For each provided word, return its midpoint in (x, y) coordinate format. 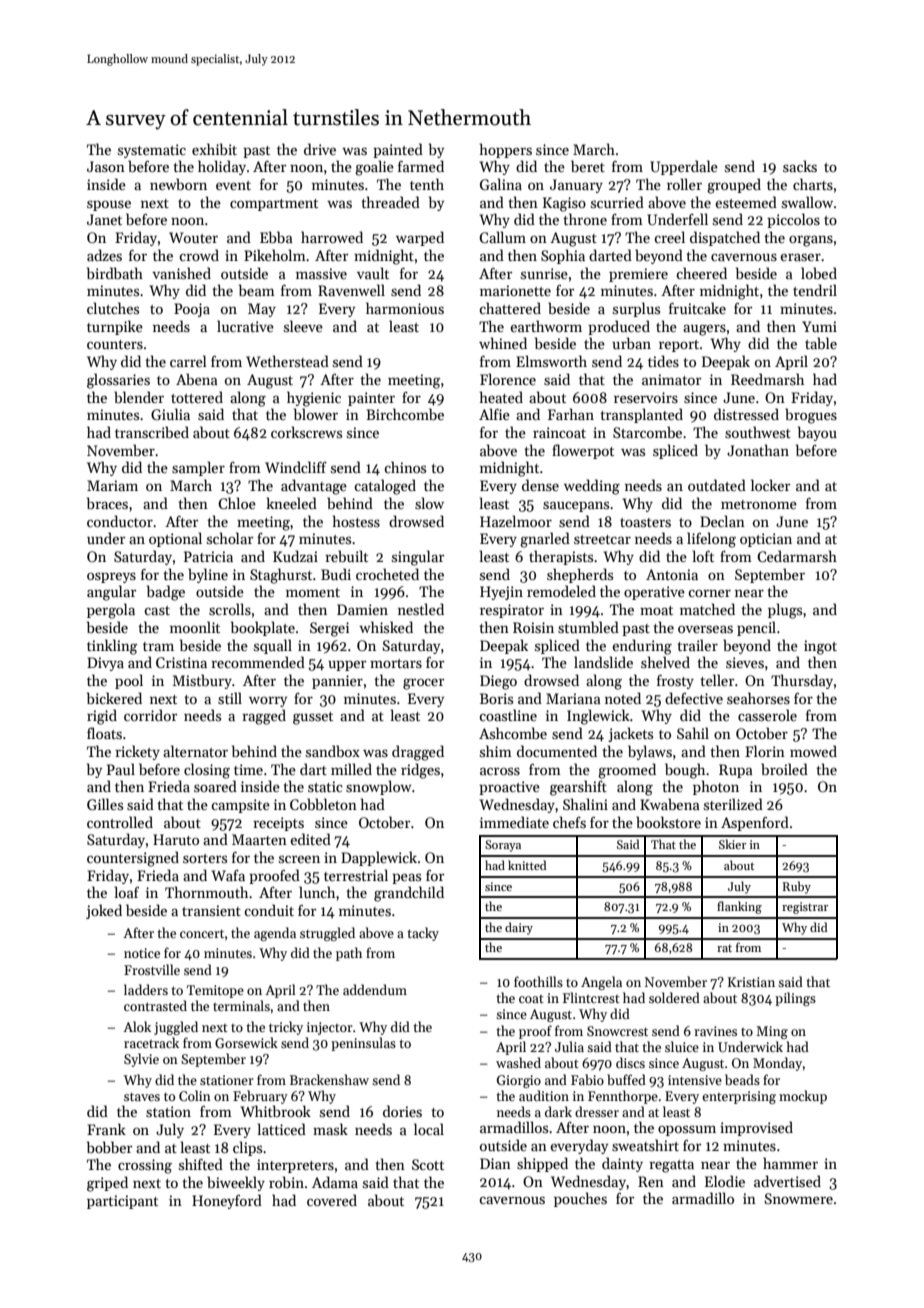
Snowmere (799, 1198)
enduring (642, 647)
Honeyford (227, 1201)
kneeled (291, 503)
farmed (421, 166)
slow (429, 503)
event (233, 185)
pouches (580, 1199)
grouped (734, 186)
